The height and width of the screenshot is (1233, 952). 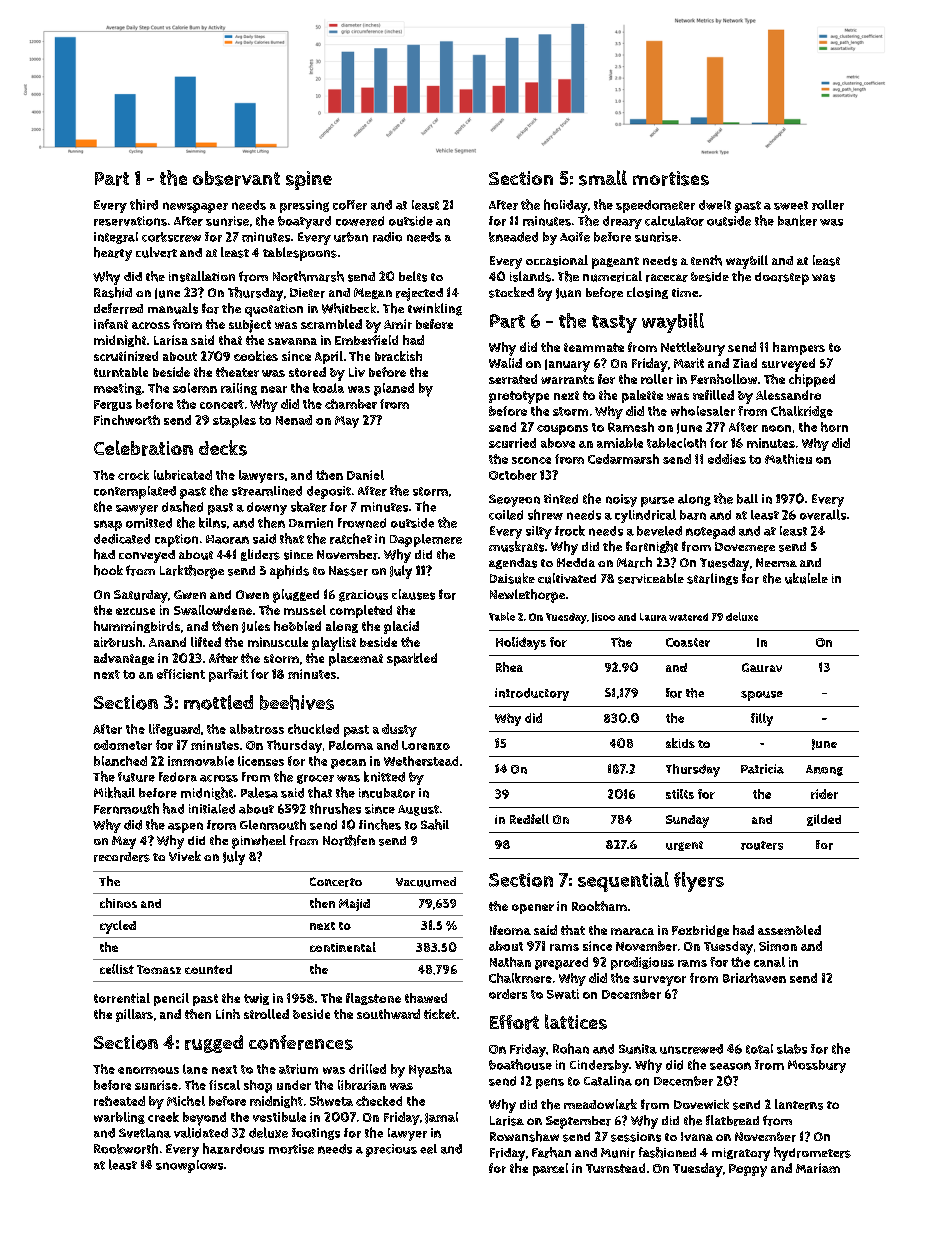 I want to click on snowplows, so click(x=189, y=1166).
